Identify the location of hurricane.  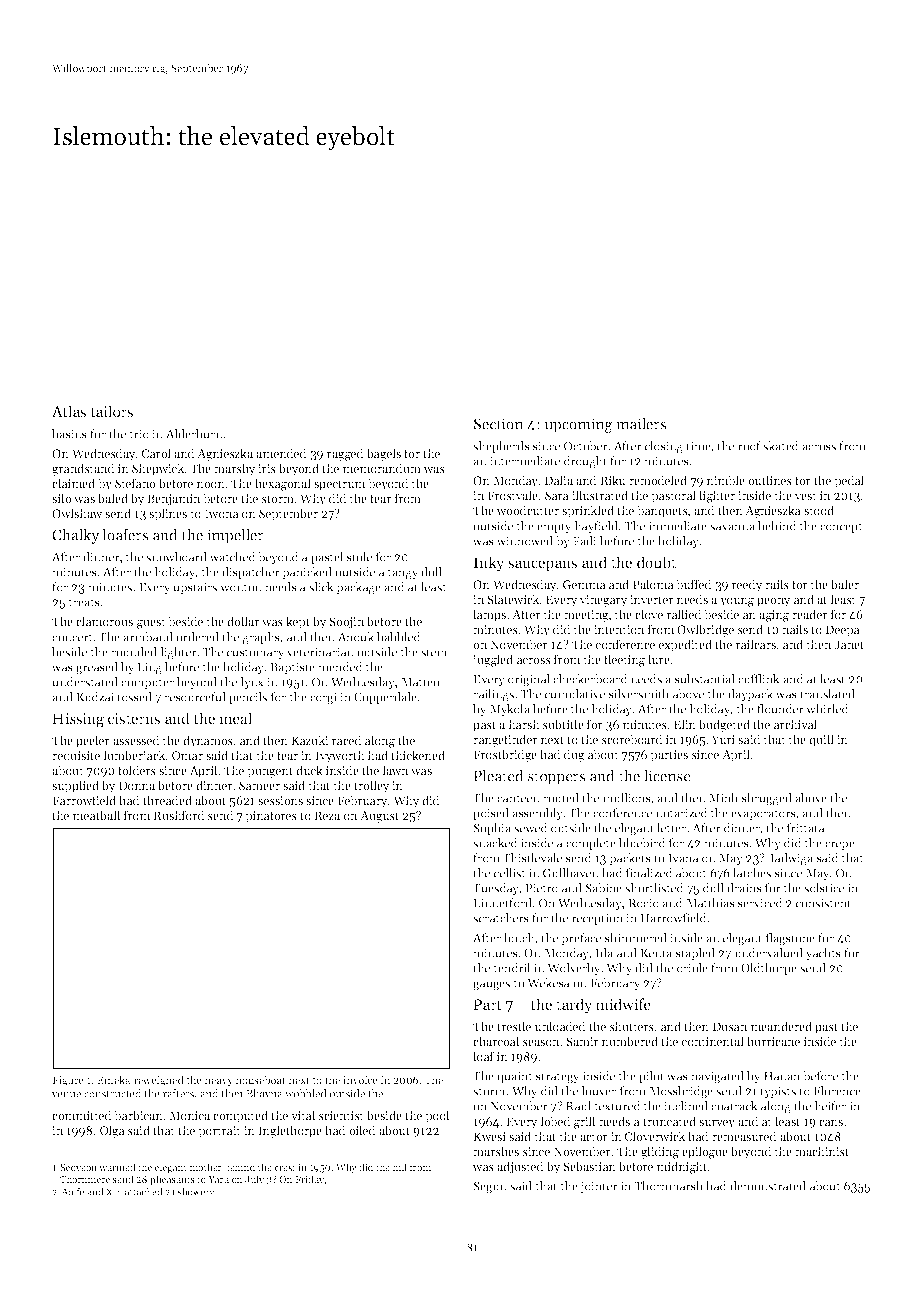
(773, 1041).
